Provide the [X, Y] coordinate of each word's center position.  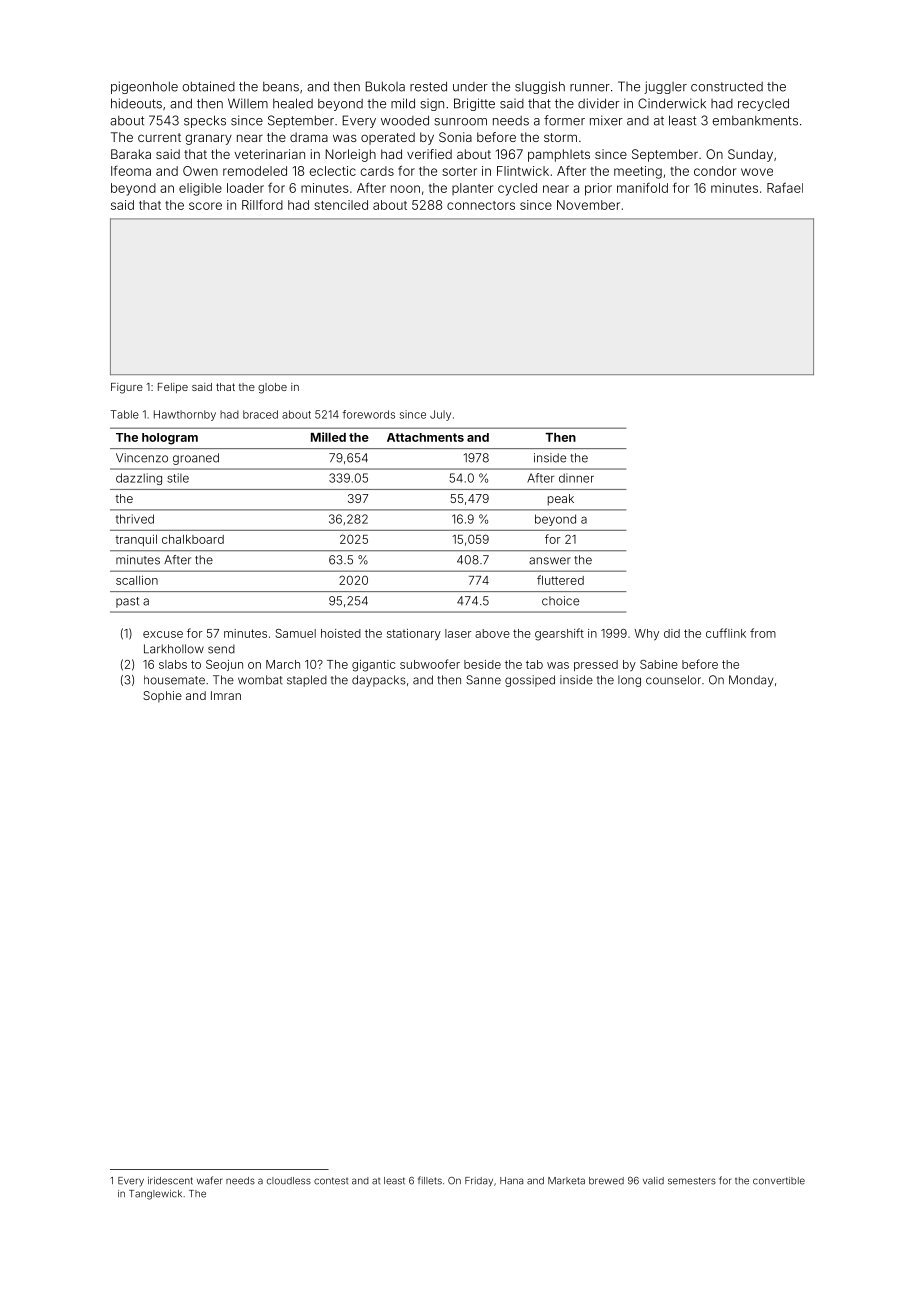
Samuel [296, 633]
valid [653, 1181]
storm [560, 137]
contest [331, 1181]
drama [309, 137]
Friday [479, 1182]
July [440, 415]
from [763, 633]
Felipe [173, 388]
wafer [209, 1180]
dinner [576, 478]
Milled [328, 437]
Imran [226, 695]
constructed [727, 87]
